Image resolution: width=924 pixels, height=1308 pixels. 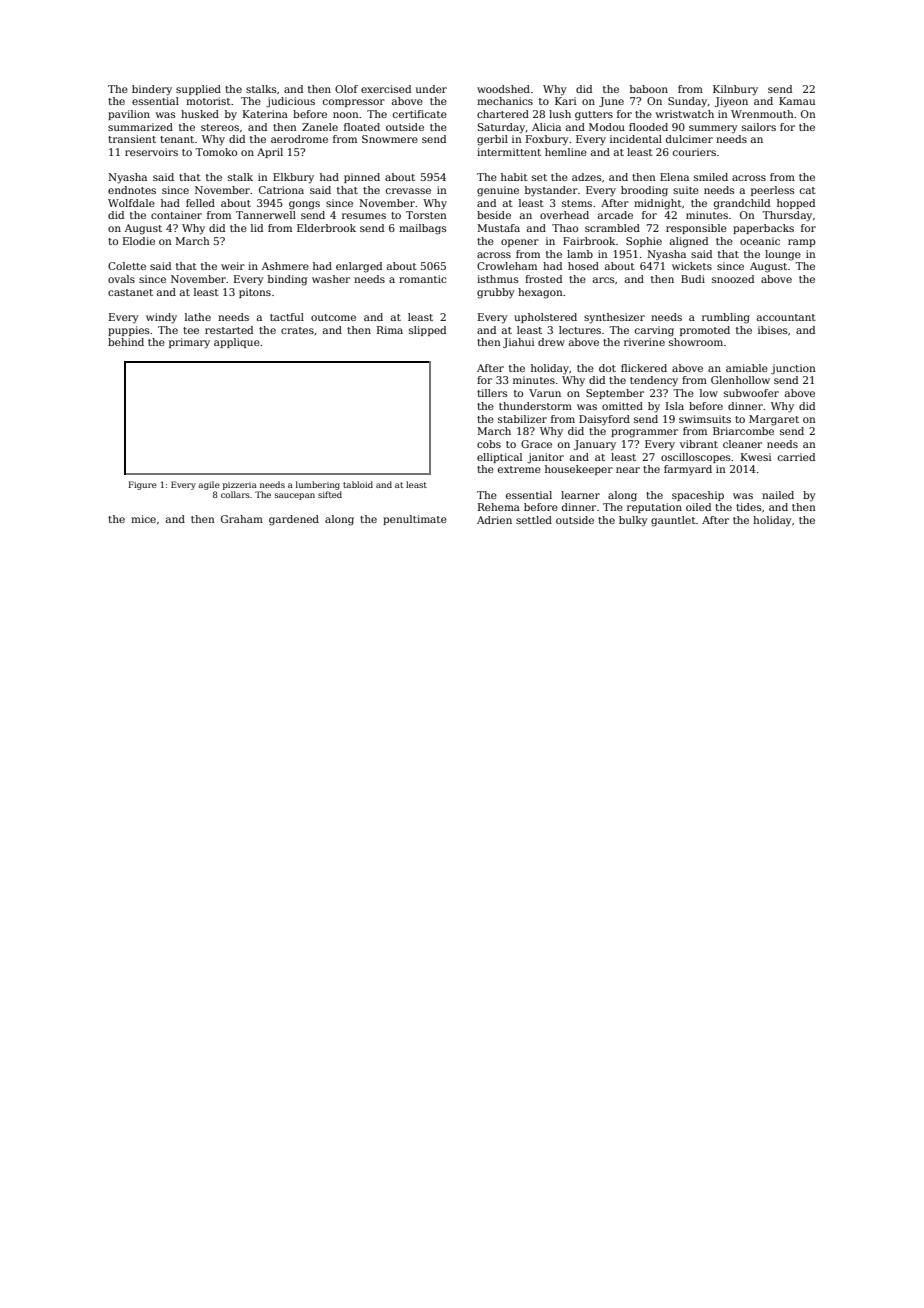 What do you see at coordinates (229, 330) in the image?
I see `restarted` at bounding box center [229, 330].
